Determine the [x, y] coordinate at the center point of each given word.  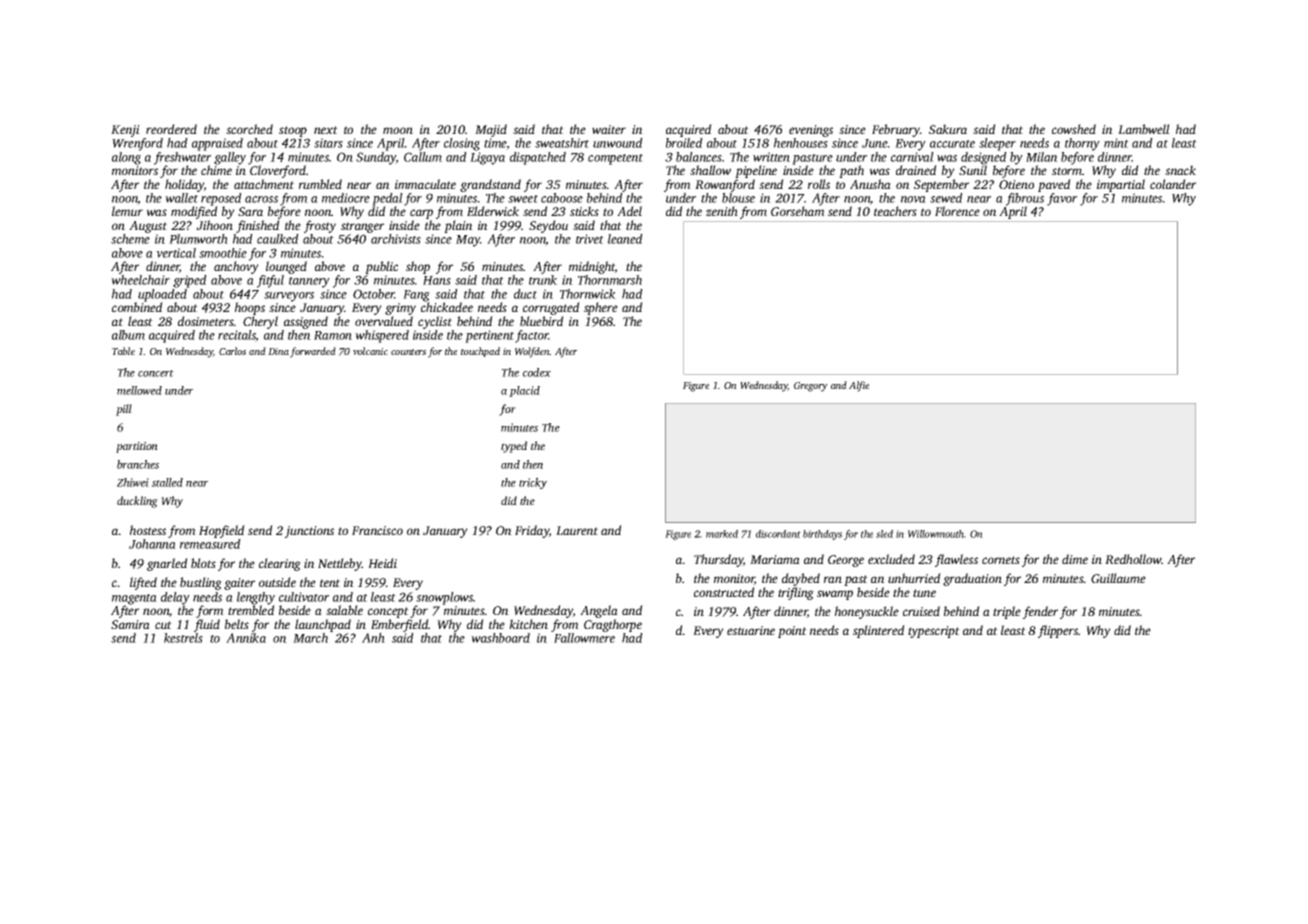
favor [1062, 199]
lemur [127, 211]
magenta [134, 599]
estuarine [751, 630]
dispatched [538, 158]
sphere [601, 308]
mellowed [139, 390]
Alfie [859, 386]
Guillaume [1118, 578]
